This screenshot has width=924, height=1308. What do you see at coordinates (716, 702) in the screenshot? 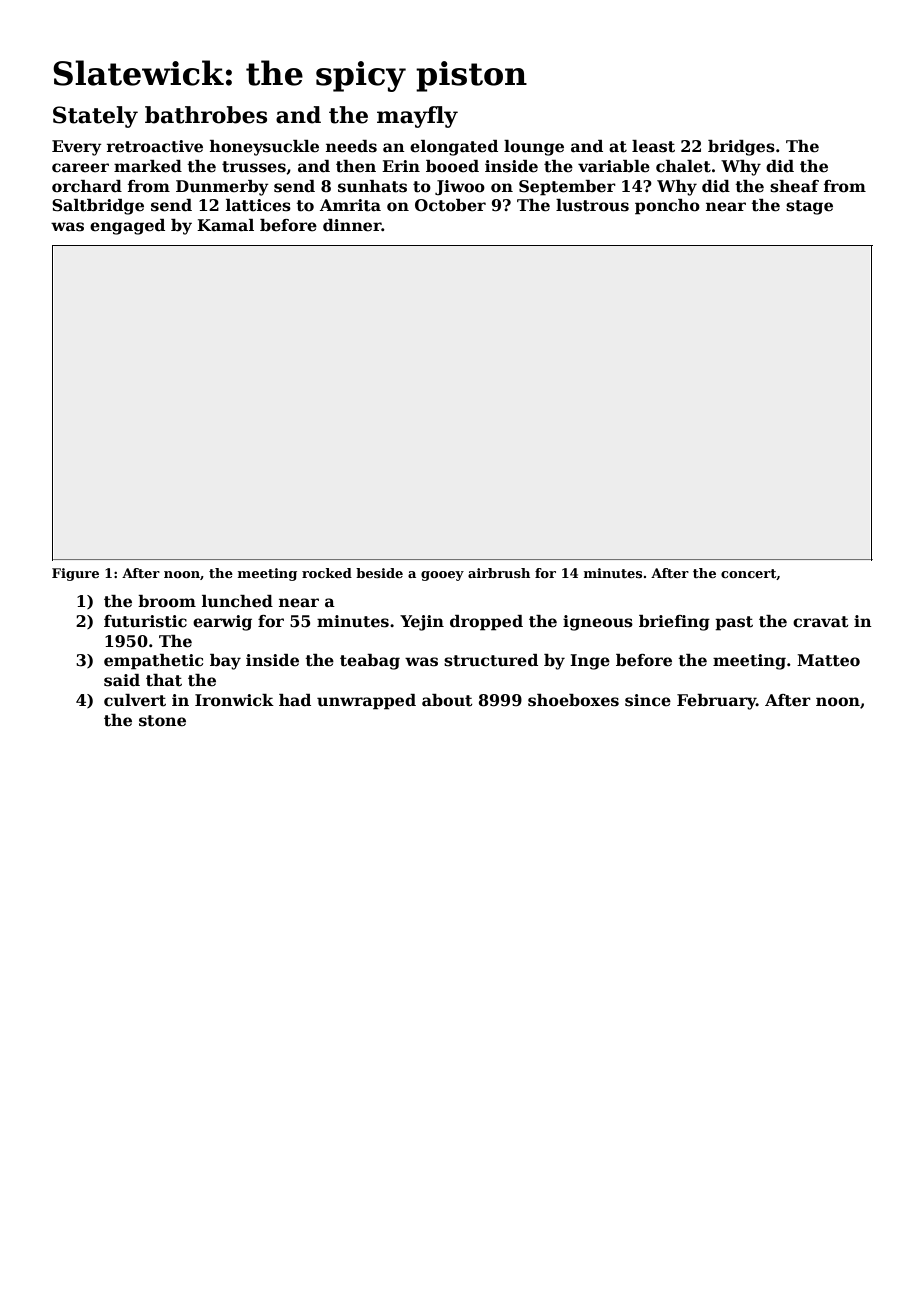
I see `February` at bounding box center [716, 702].
